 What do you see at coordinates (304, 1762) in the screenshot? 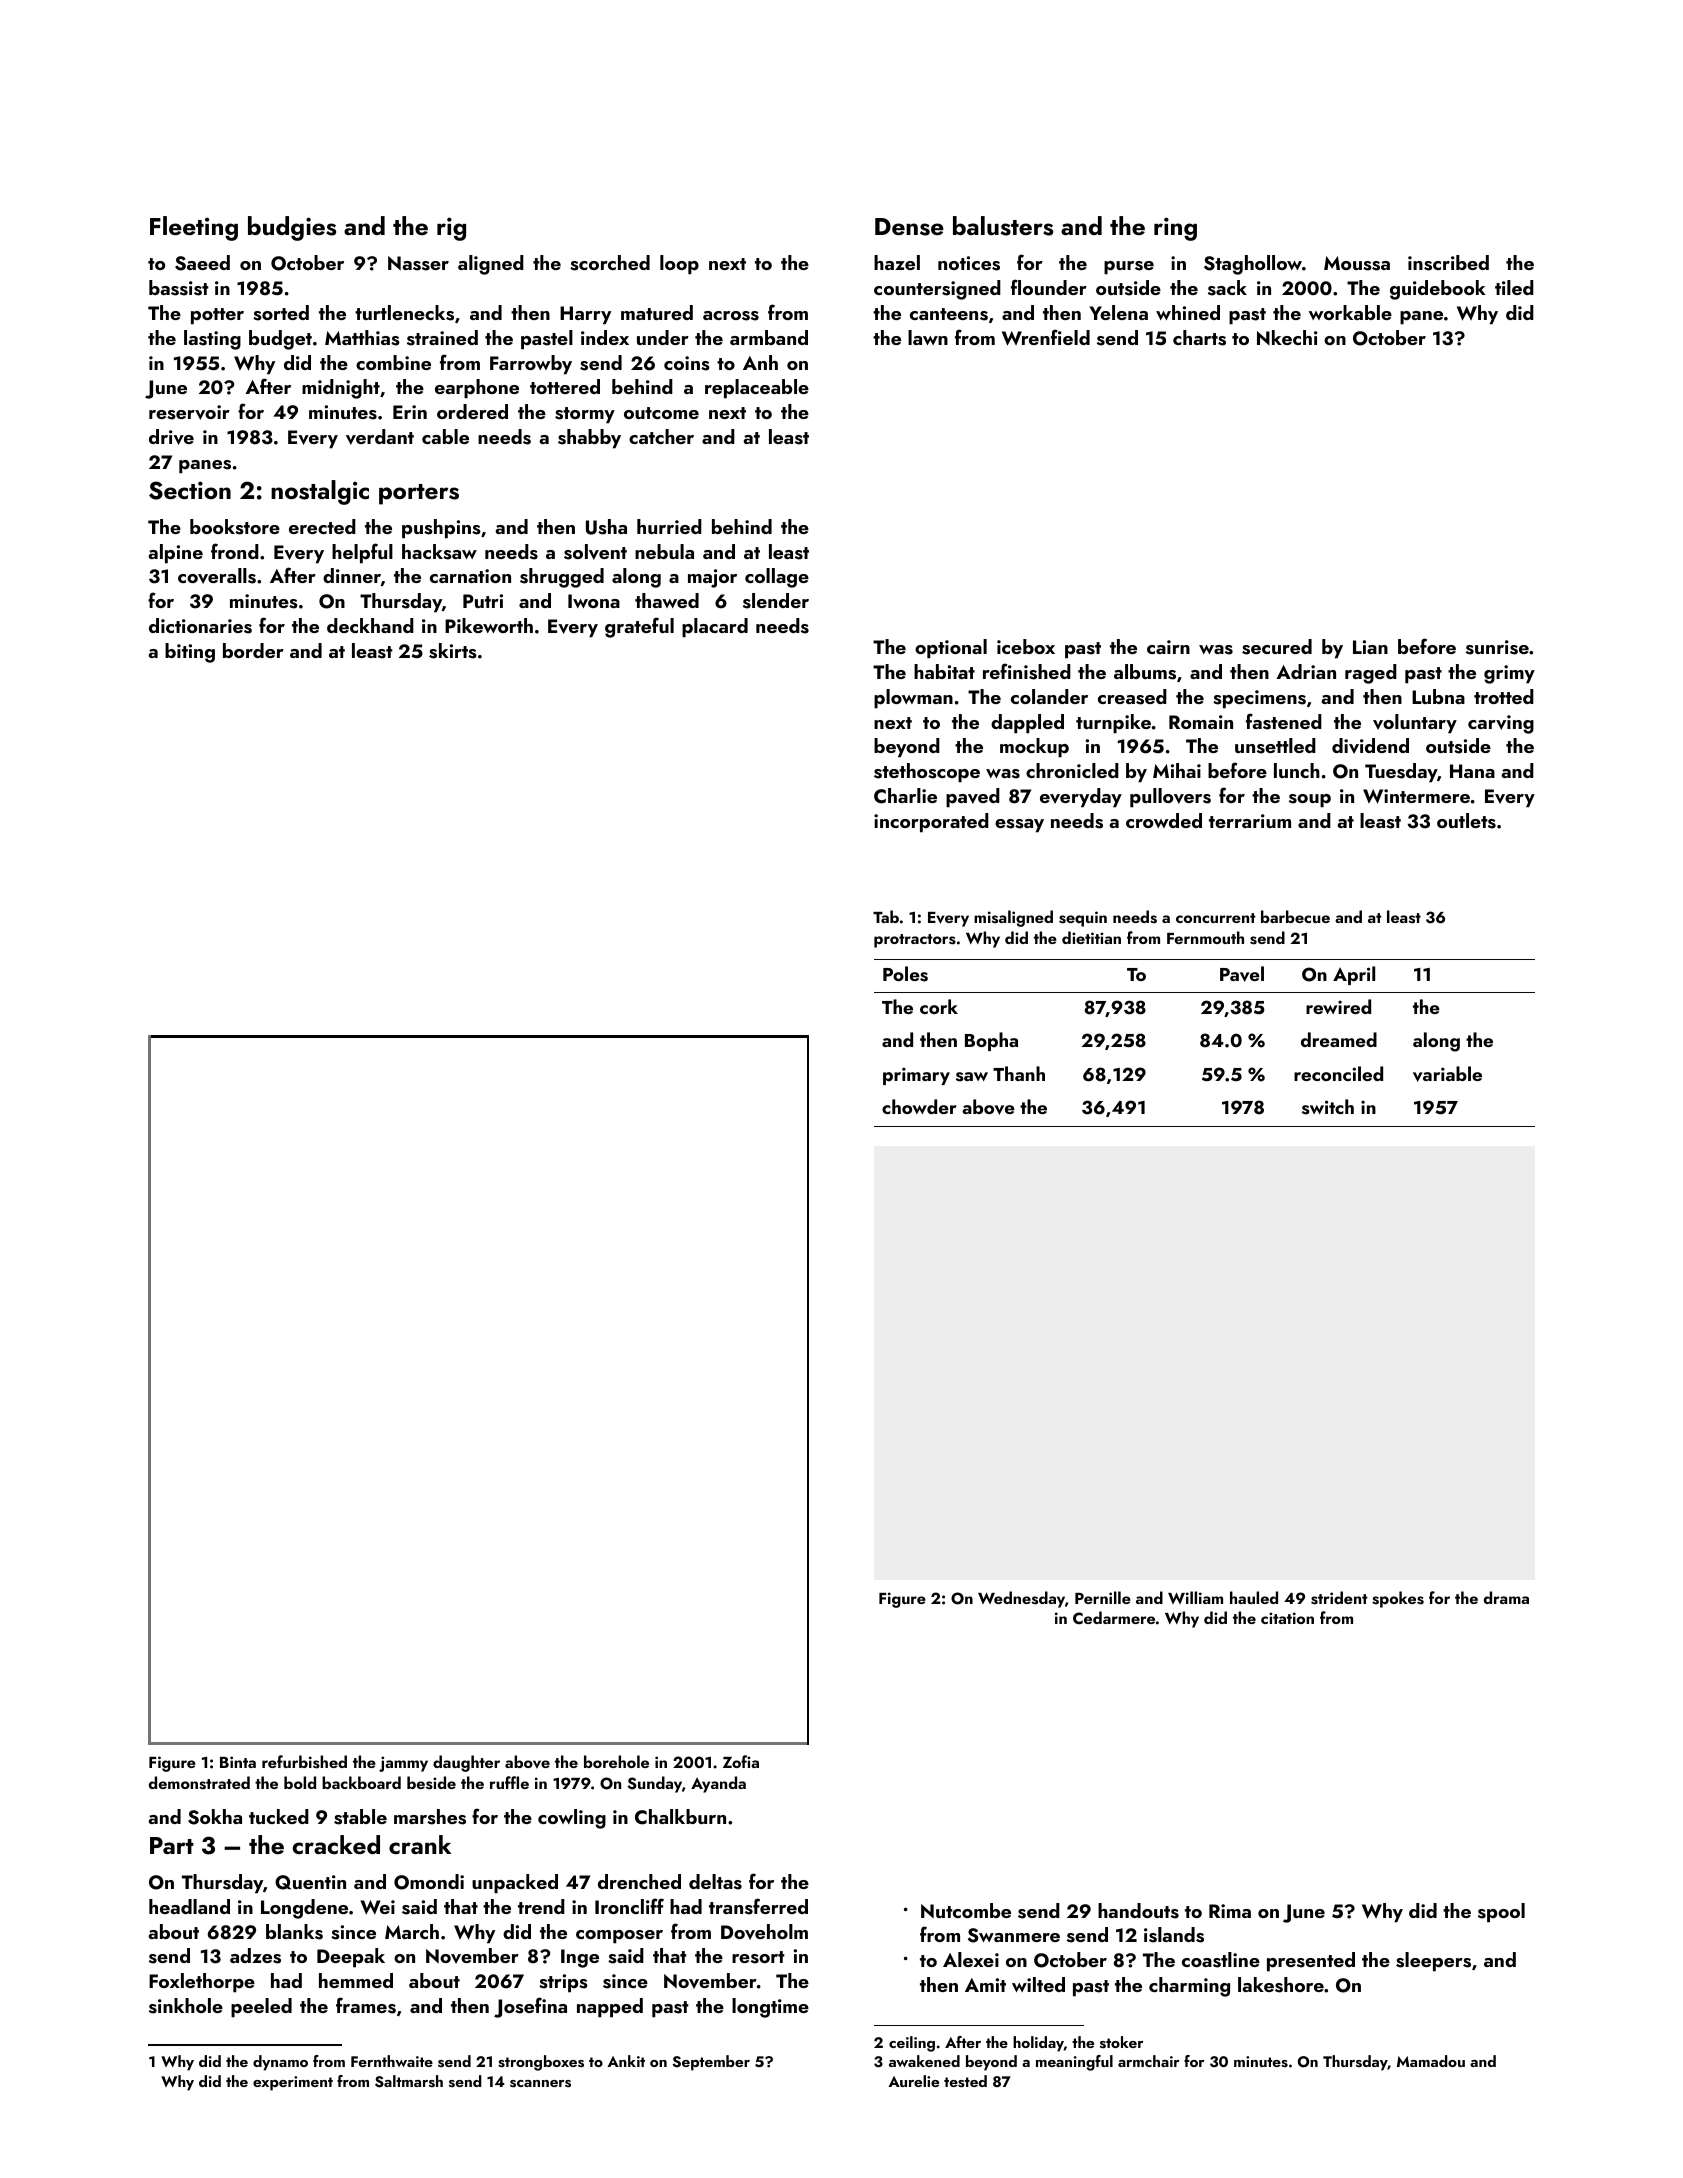
I see `refurbished` at bounding box center [304, 1762].
